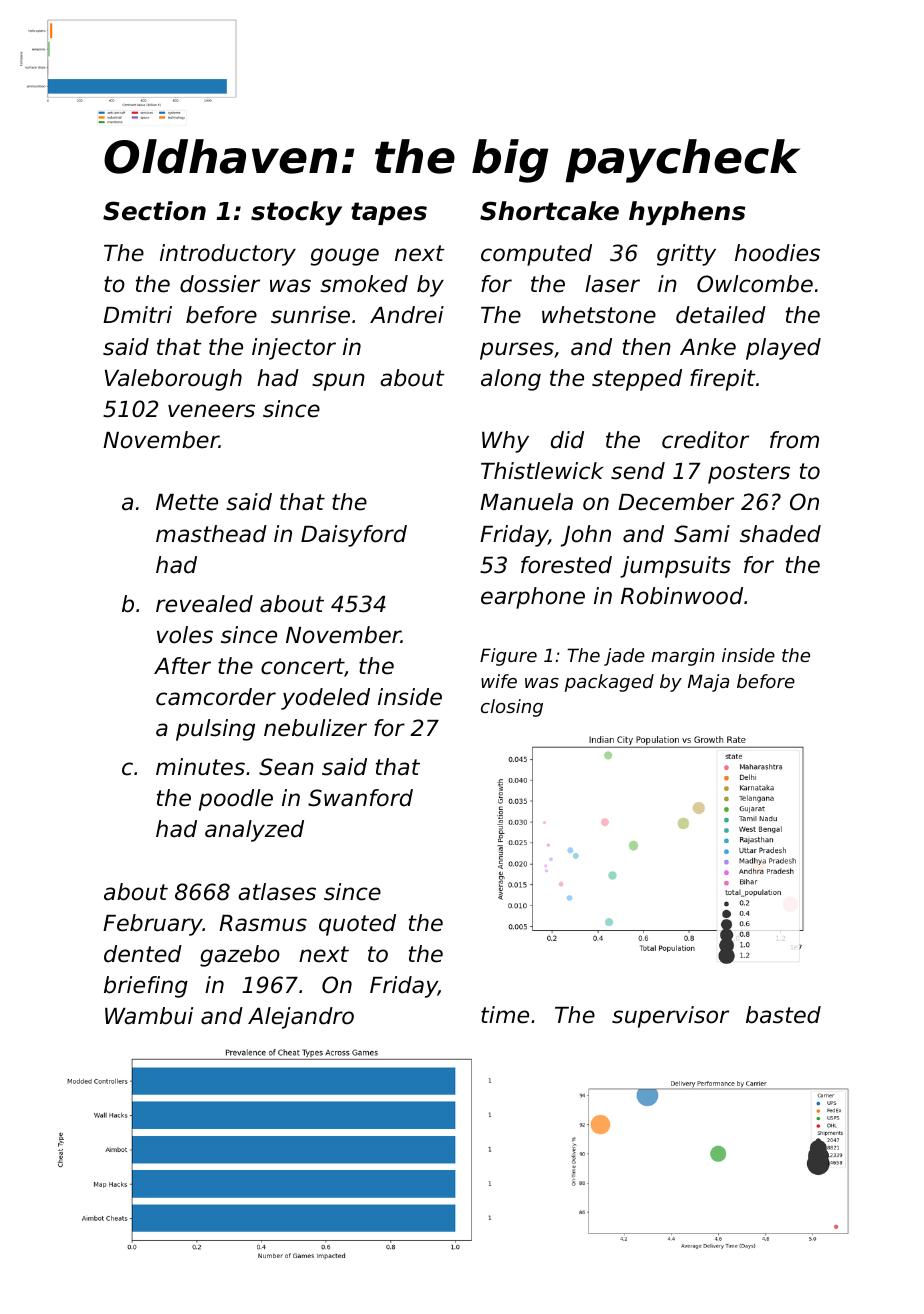  What do you see at coordinates (143, 954) in the image?
I see `dented` at bounding box center [143, 954].
